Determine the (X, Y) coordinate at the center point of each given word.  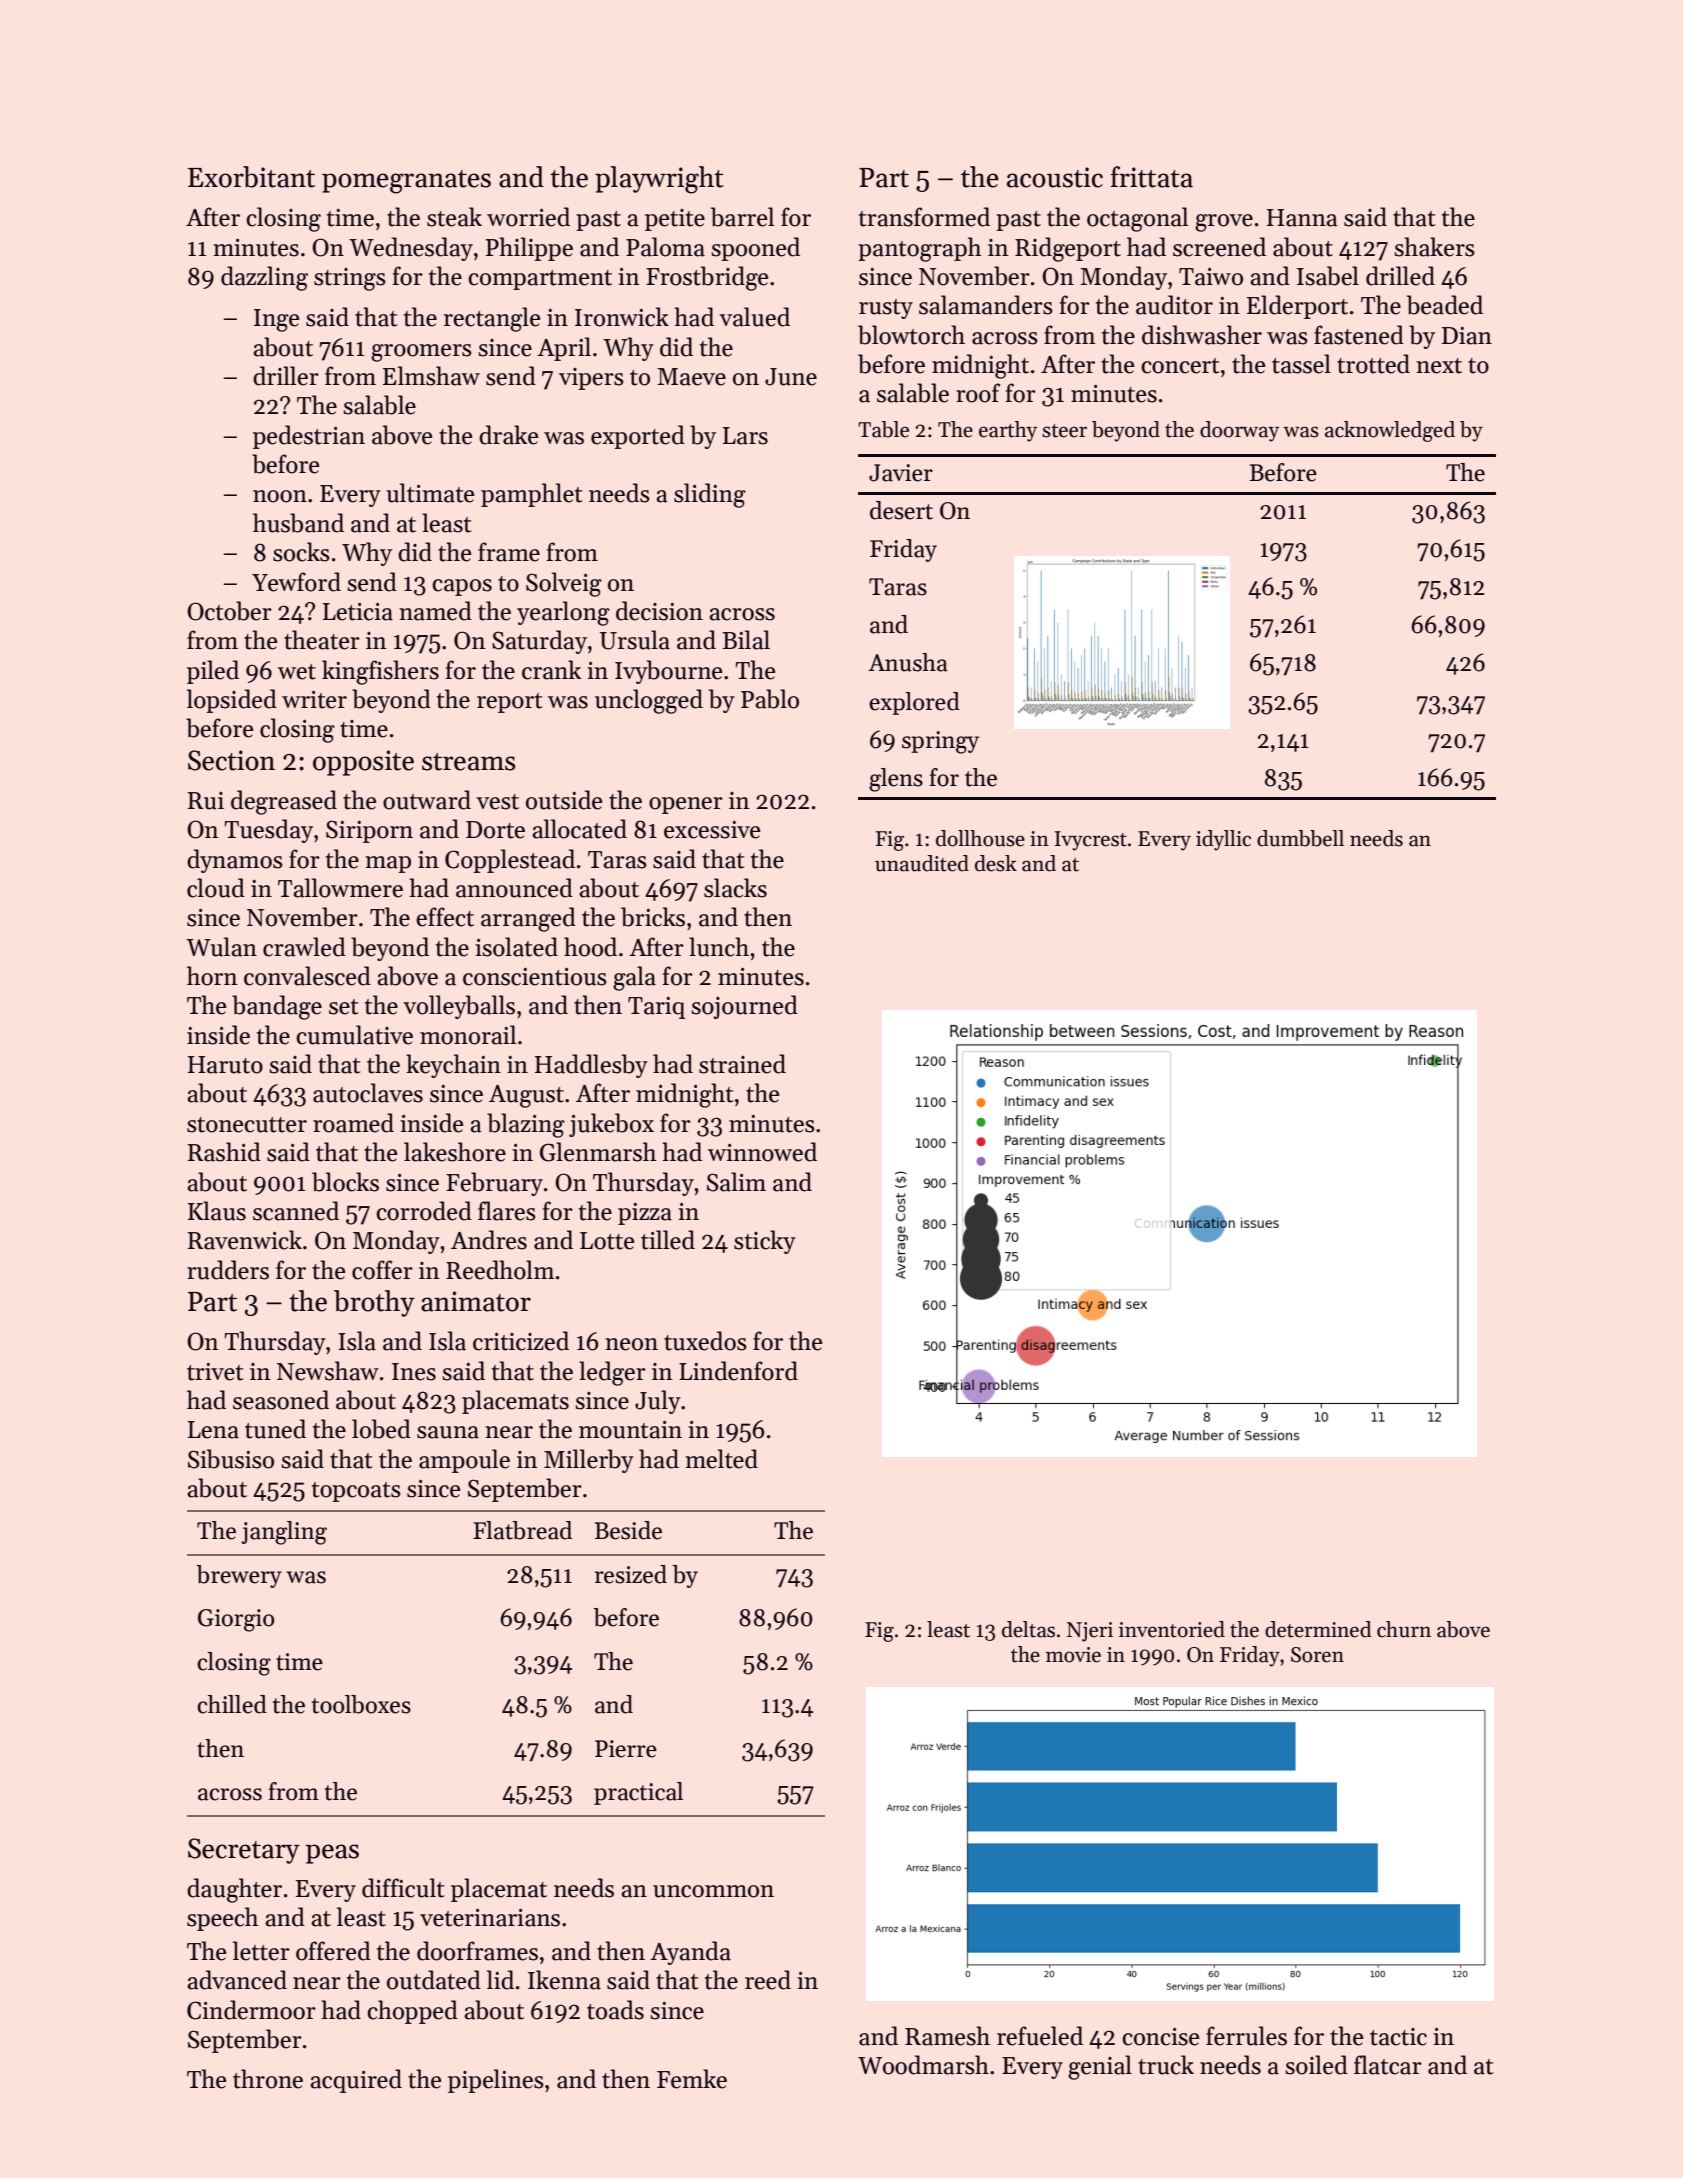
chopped (412, 2012)
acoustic (1055, 177)
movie (1073, 1655)
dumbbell (1300, 838)
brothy (374, 1303)
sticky (765, 1242)
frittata (1151, 177)
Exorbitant (251, 177)
